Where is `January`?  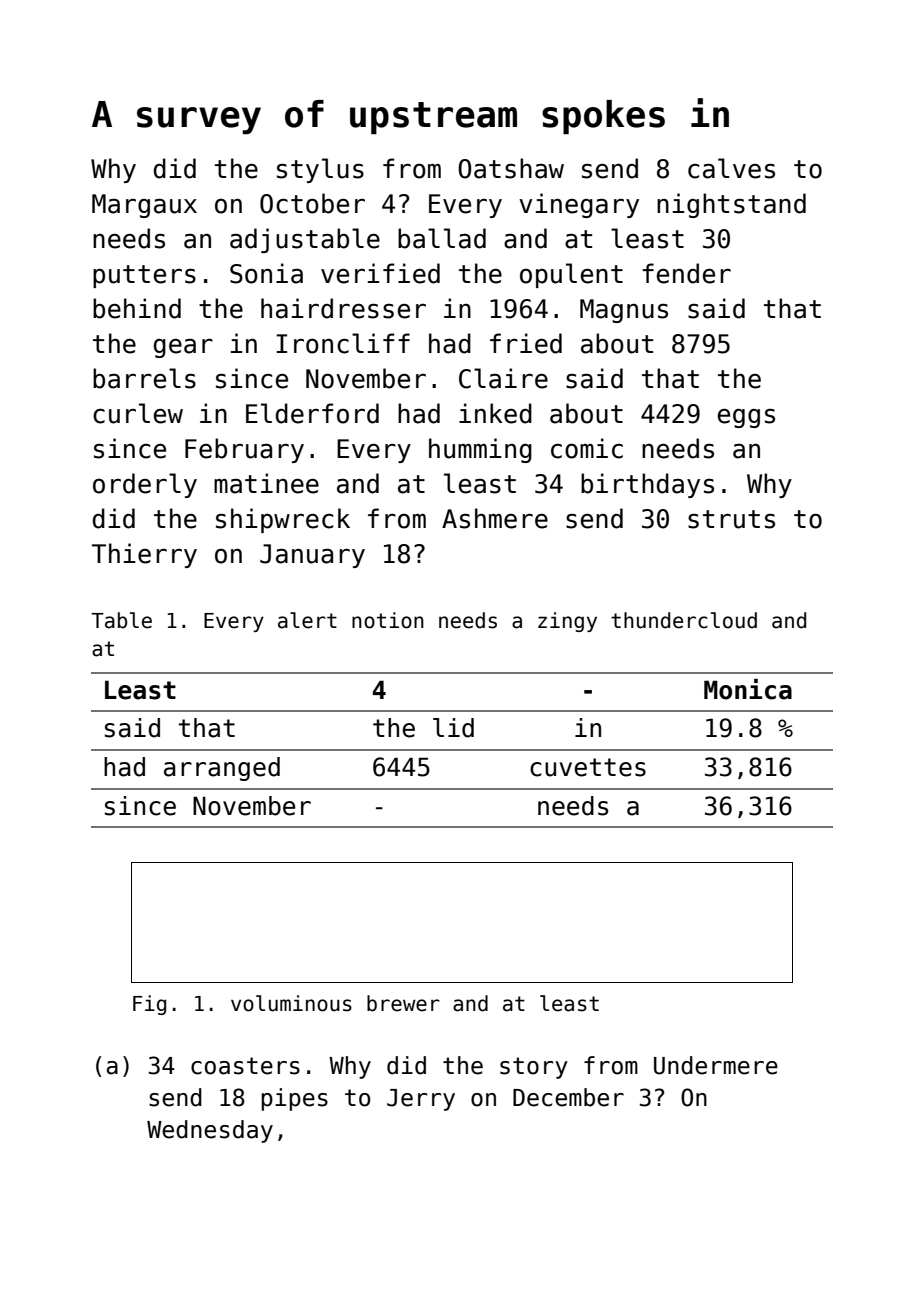 January is located at coordinates (312, 556).
